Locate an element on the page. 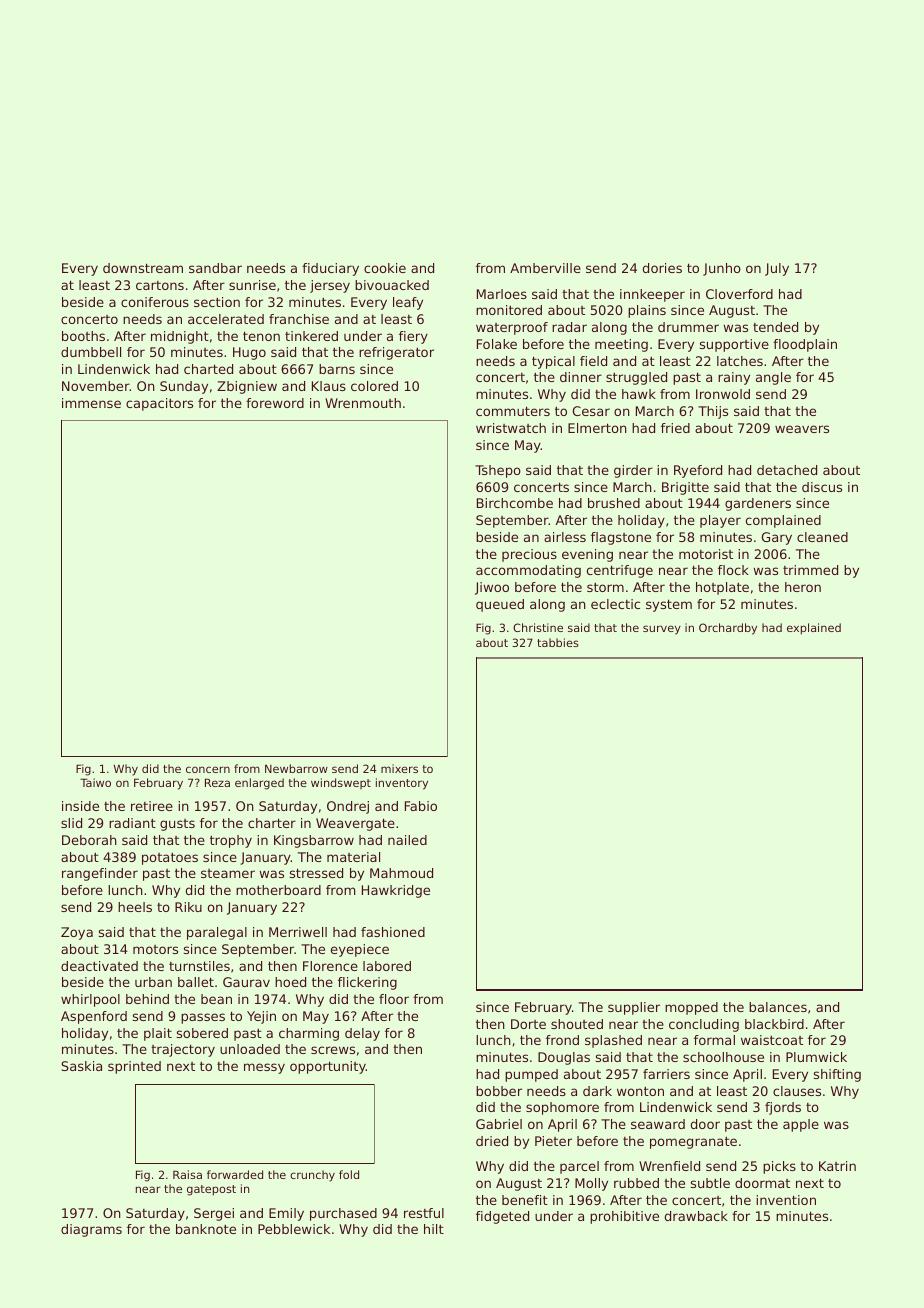 This page has height=1308, width=924. booths is located at coordinates (83, 336).
